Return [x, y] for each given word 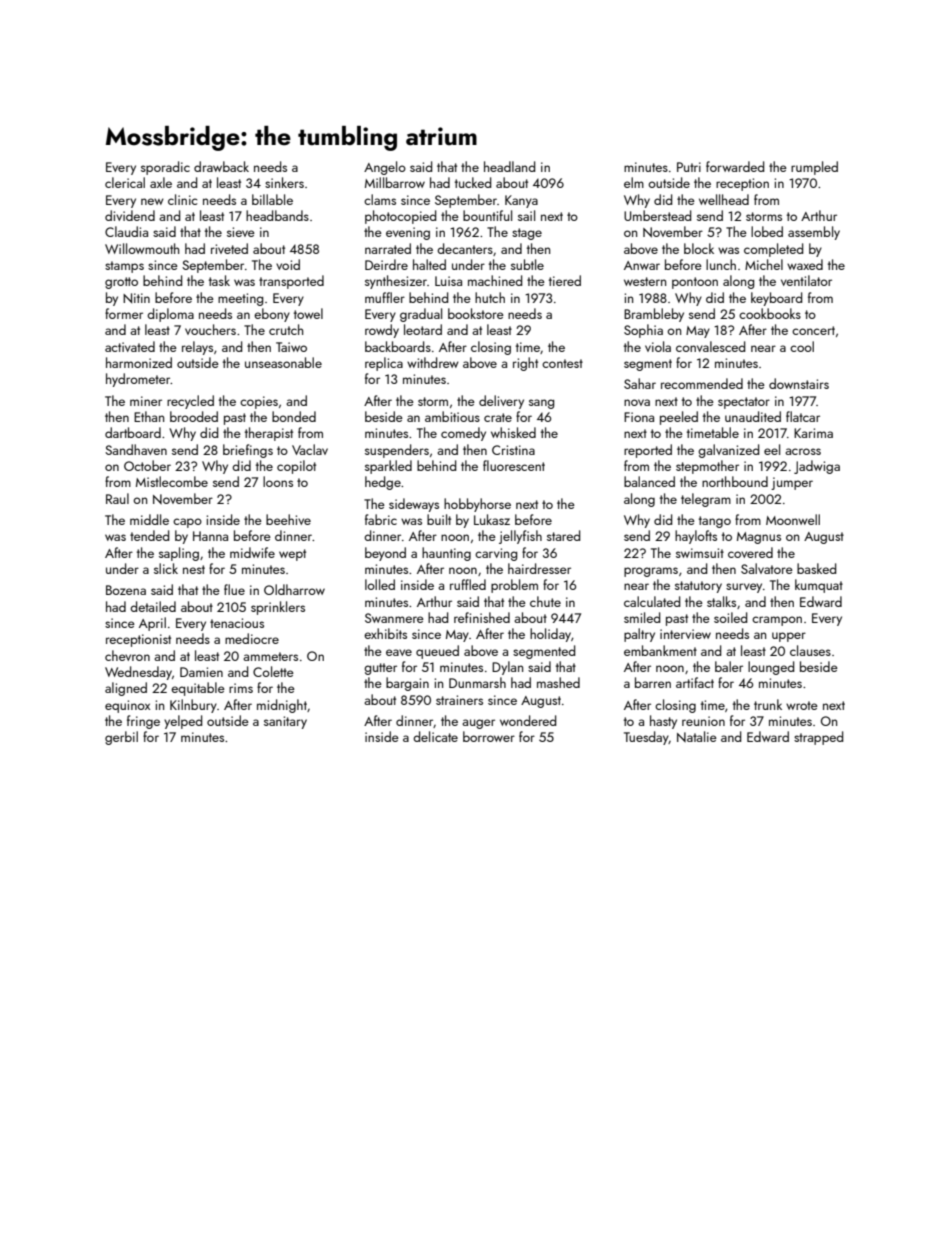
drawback [221, 166]
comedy [463, 434]
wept [292, 555]
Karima [813, 433]
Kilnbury [193, 706]
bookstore [476, 313]
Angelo [385, 168]
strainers [459, 700]
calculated [652, 601]
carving [496, 554]
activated [130, 346]
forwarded [735, 166]
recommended [702, 383]
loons [278, 481]
